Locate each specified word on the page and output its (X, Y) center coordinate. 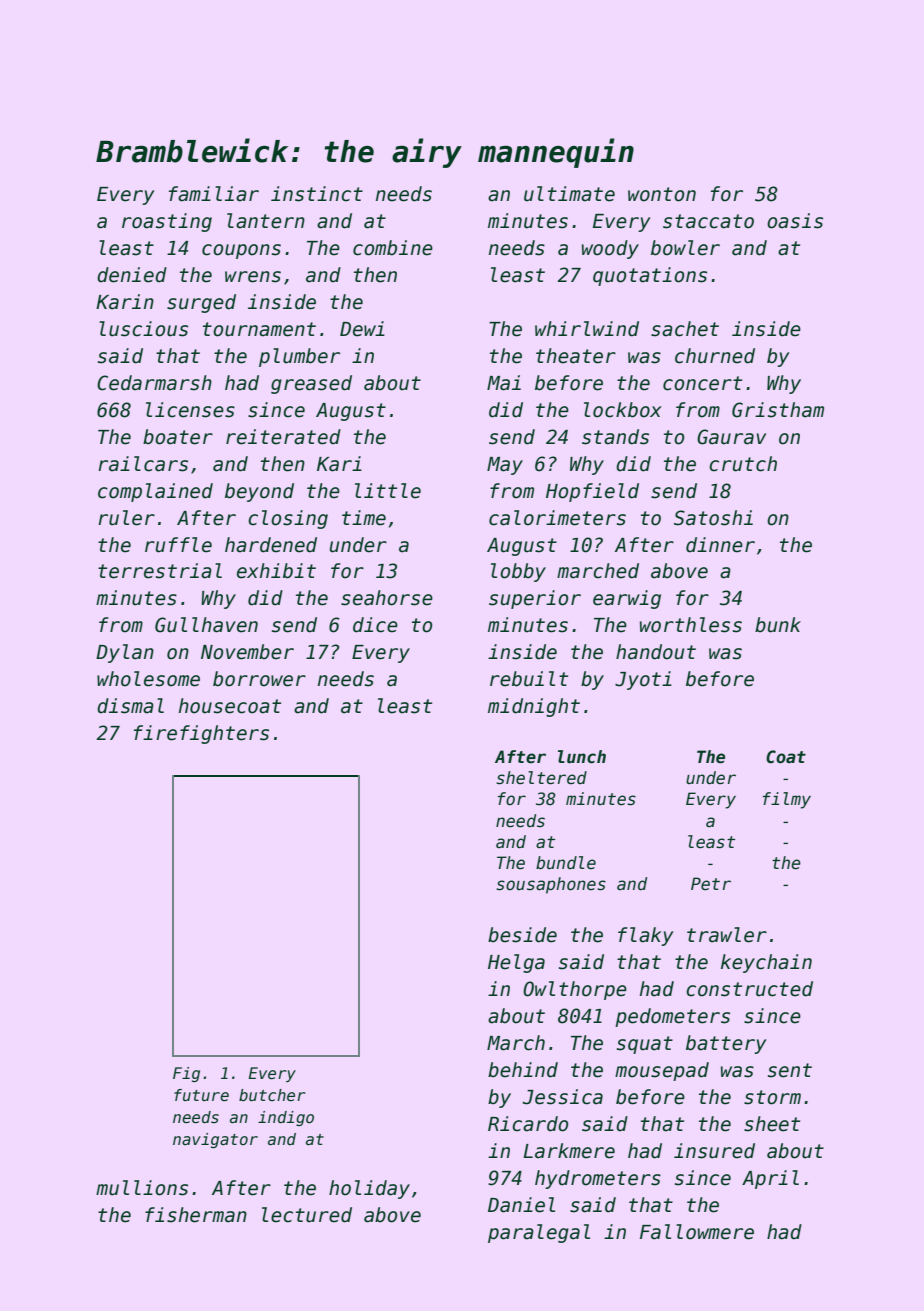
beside (522, 935)
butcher (272, 1095)
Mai (504, 383)
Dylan (125, 653)
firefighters (201, 734)
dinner (720, 545)
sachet (685, 329)
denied (132, 275)
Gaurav (731, 437)
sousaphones (551, 885)
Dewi (362, 329)
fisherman (196, 1215)
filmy (787, 800)
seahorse (387, 598)
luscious (143, 329)
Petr (711, 884)
